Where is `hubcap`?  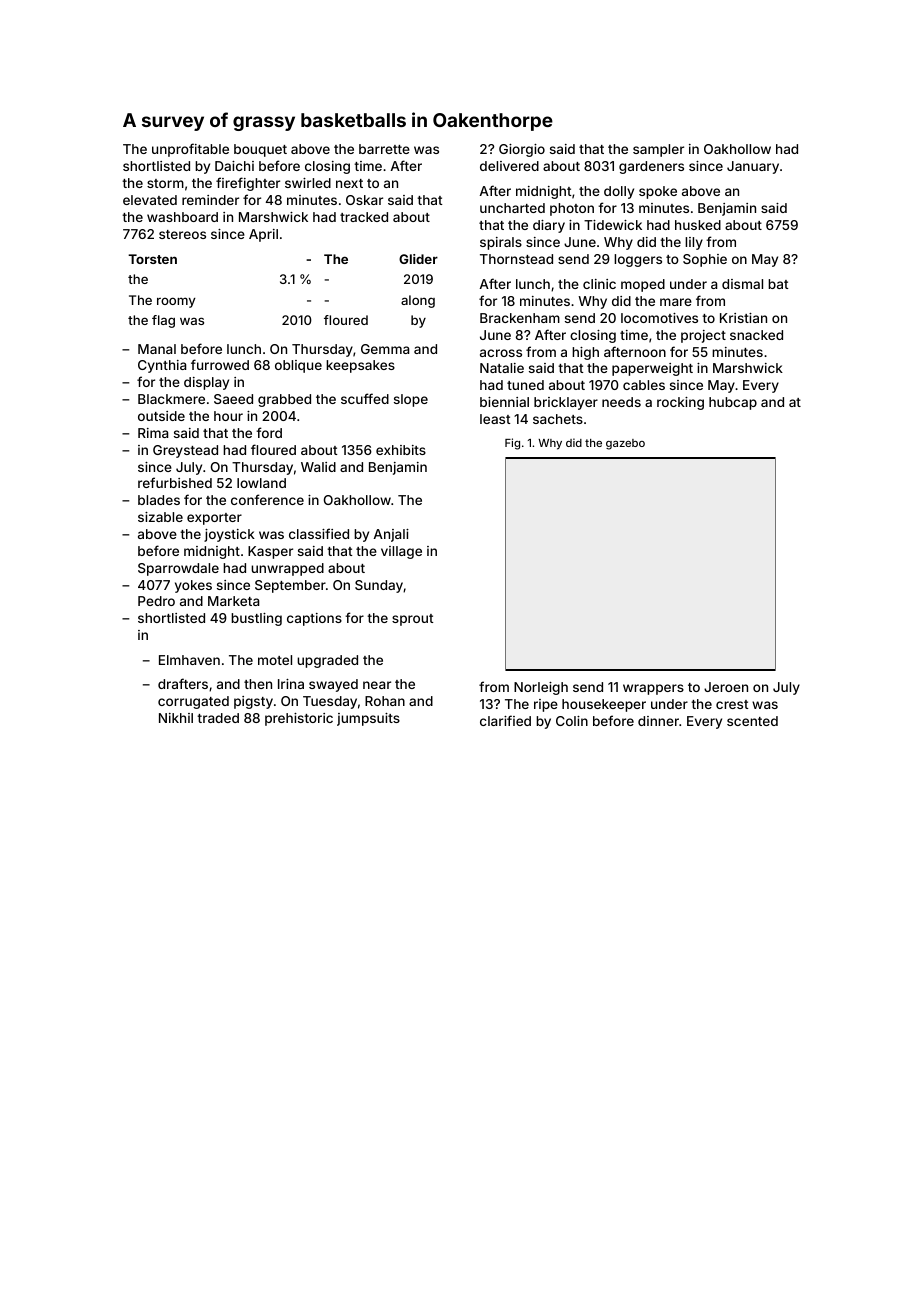 hubcap is located at coordinates (733, 403).
